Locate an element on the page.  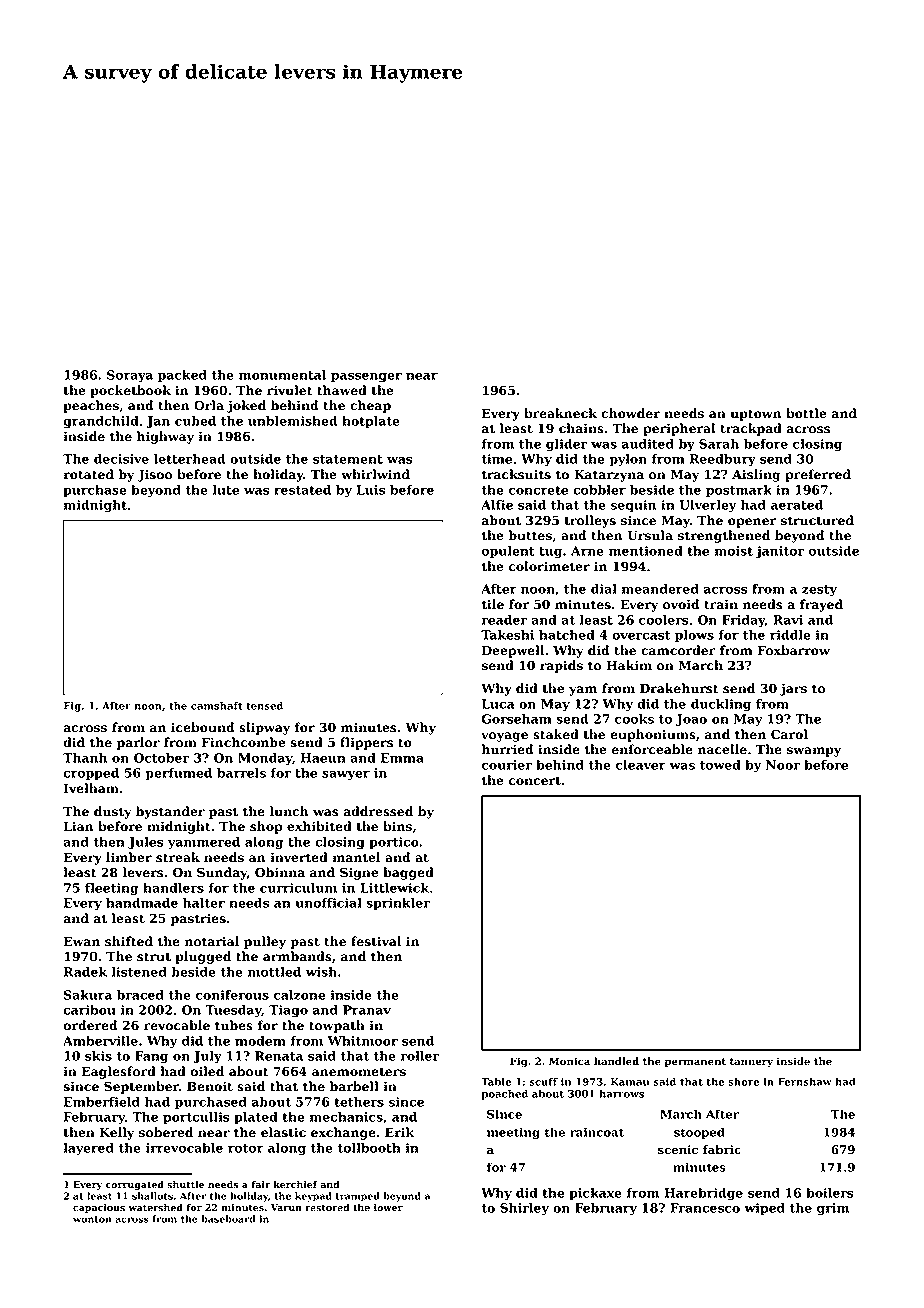
Sakura is located at coordinates (88, 995).
